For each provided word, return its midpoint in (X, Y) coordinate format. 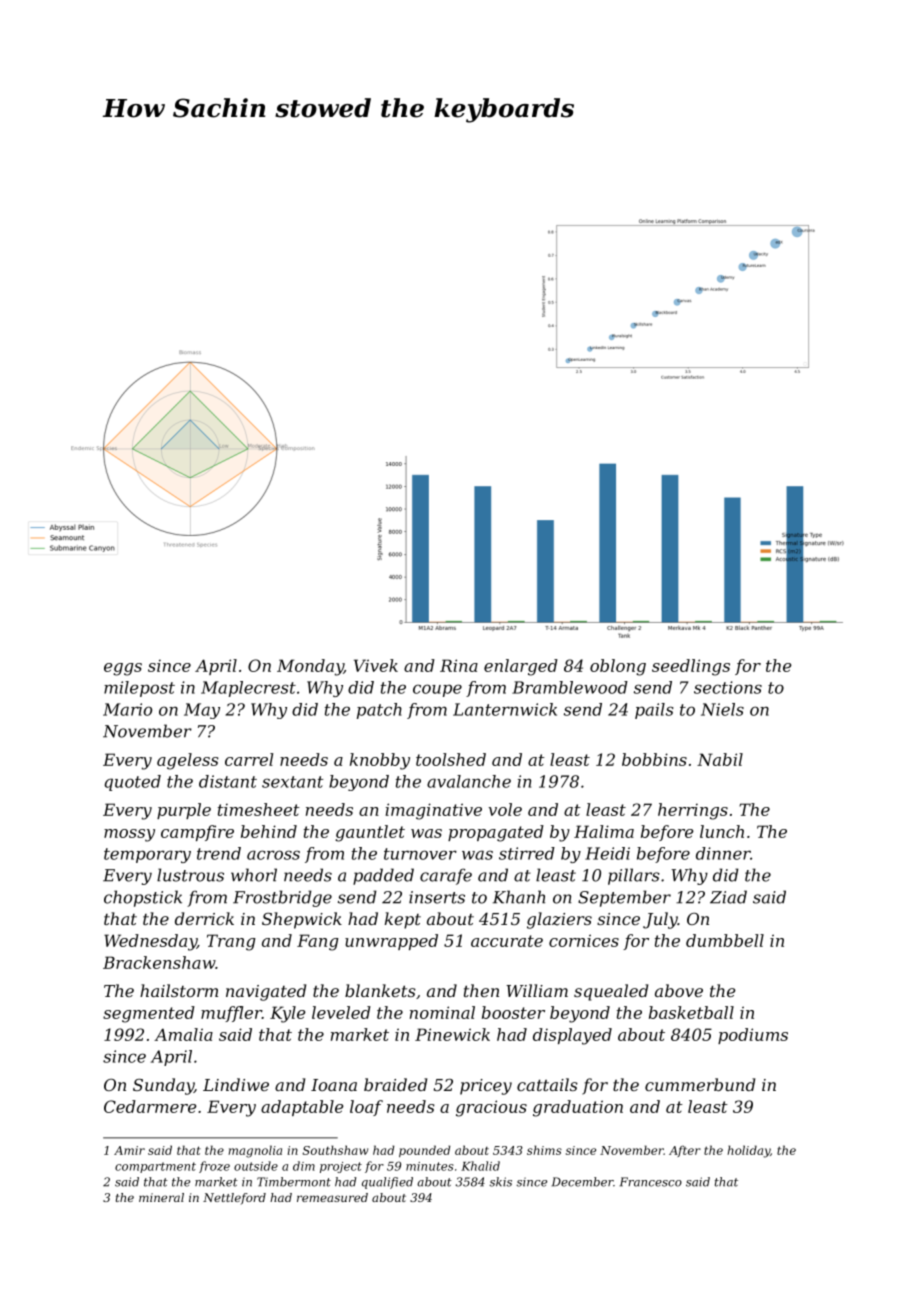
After (685, 1151)
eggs (123, 669)
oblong (618, 667)
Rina (459, 665)
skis (500, 1182)
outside (256, 1166)
